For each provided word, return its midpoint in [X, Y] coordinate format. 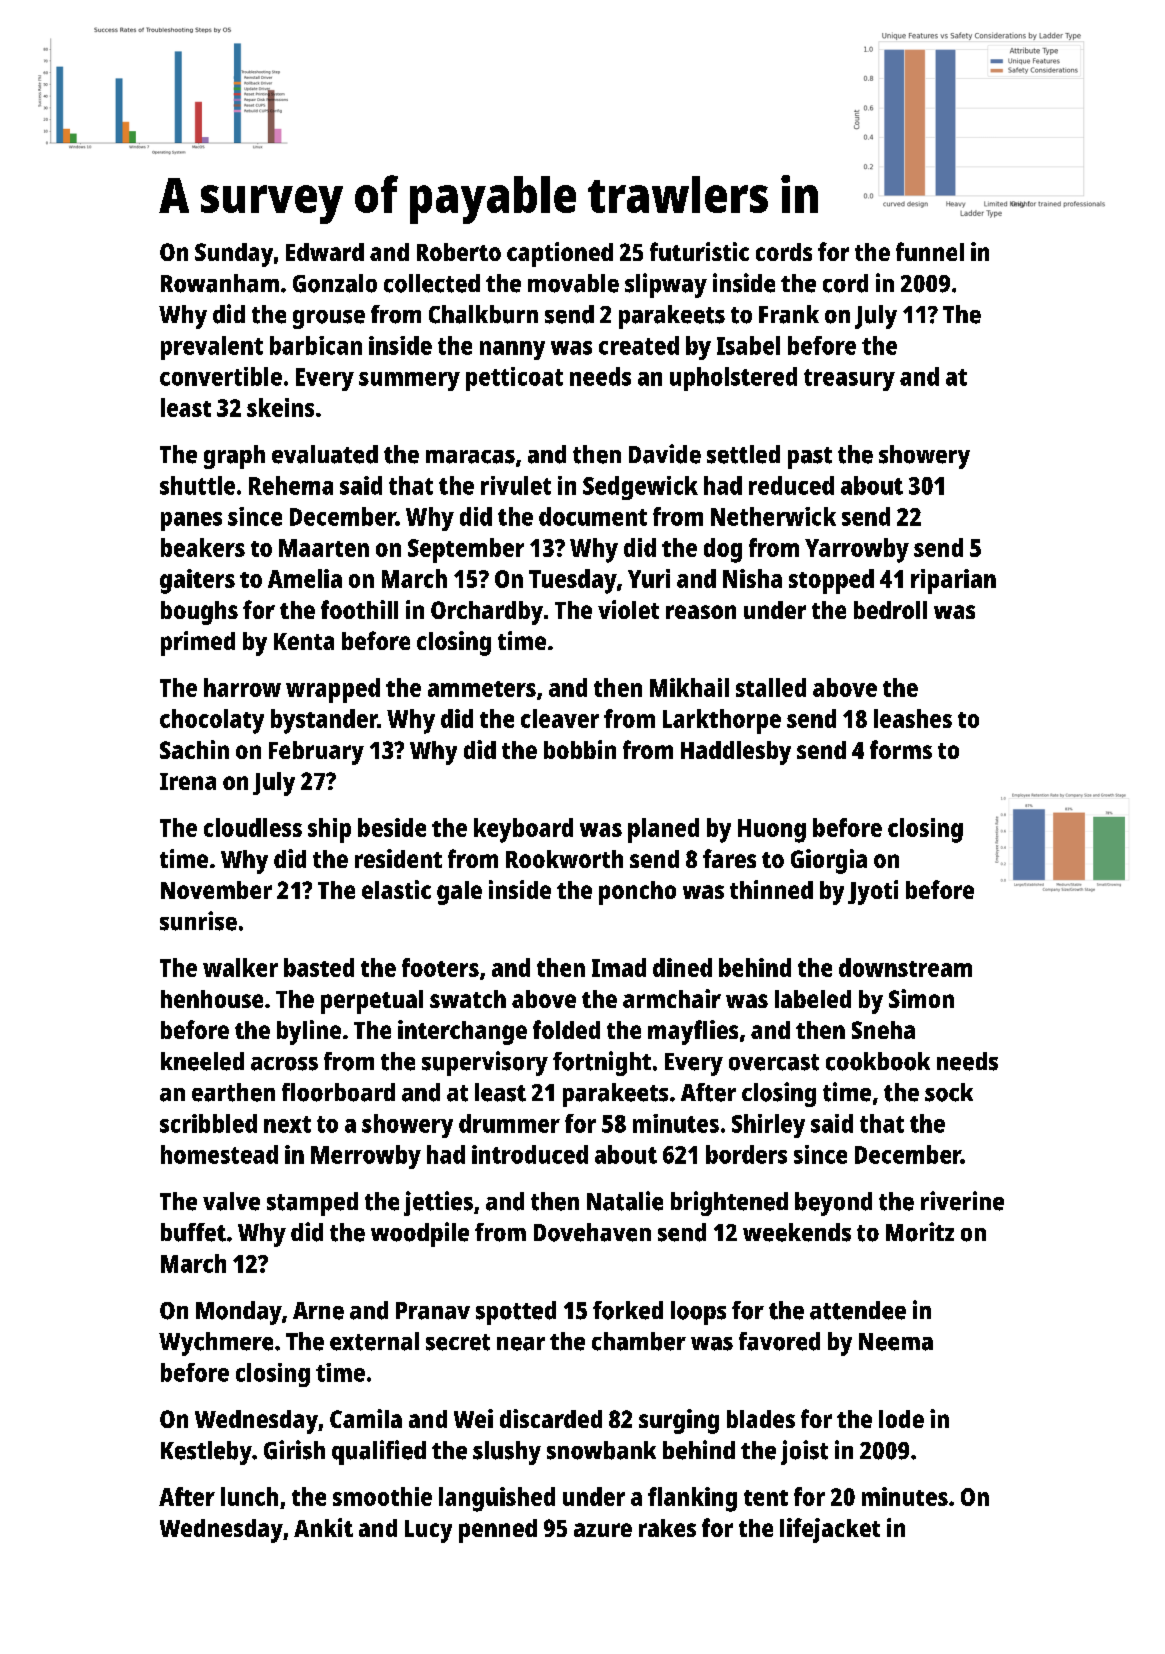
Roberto [459, 252]
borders [746, 1154]
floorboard [338, 1092]
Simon [921, 998]
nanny [512, 350]
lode [901, 1419]
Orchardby [487, 613]
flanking [692, 1499]
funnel [930, 251]
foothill [359, 609]
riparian [953, 581]
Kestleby [206, 1453]
